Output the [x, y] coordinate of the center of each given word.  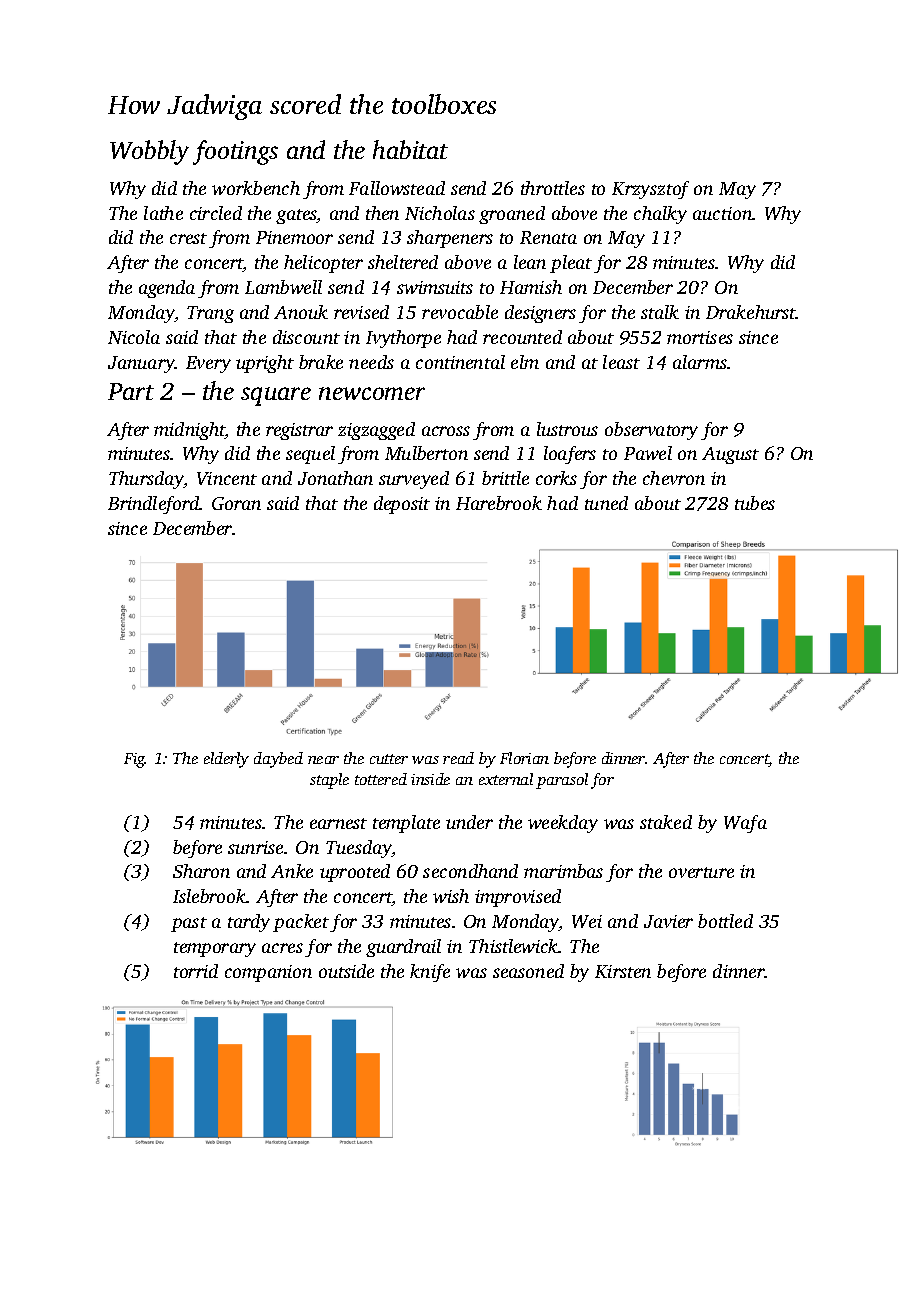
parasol [562, 781]
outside [346, 971]
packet [301, 923]
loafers [570, 455]
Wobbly [149, 152]
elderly [226, 760]
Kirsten [623, 971]
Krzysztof [650, 190]
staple [329, 781]
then [382, 213]
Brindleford [154, 505]
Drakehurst [751, 312]
